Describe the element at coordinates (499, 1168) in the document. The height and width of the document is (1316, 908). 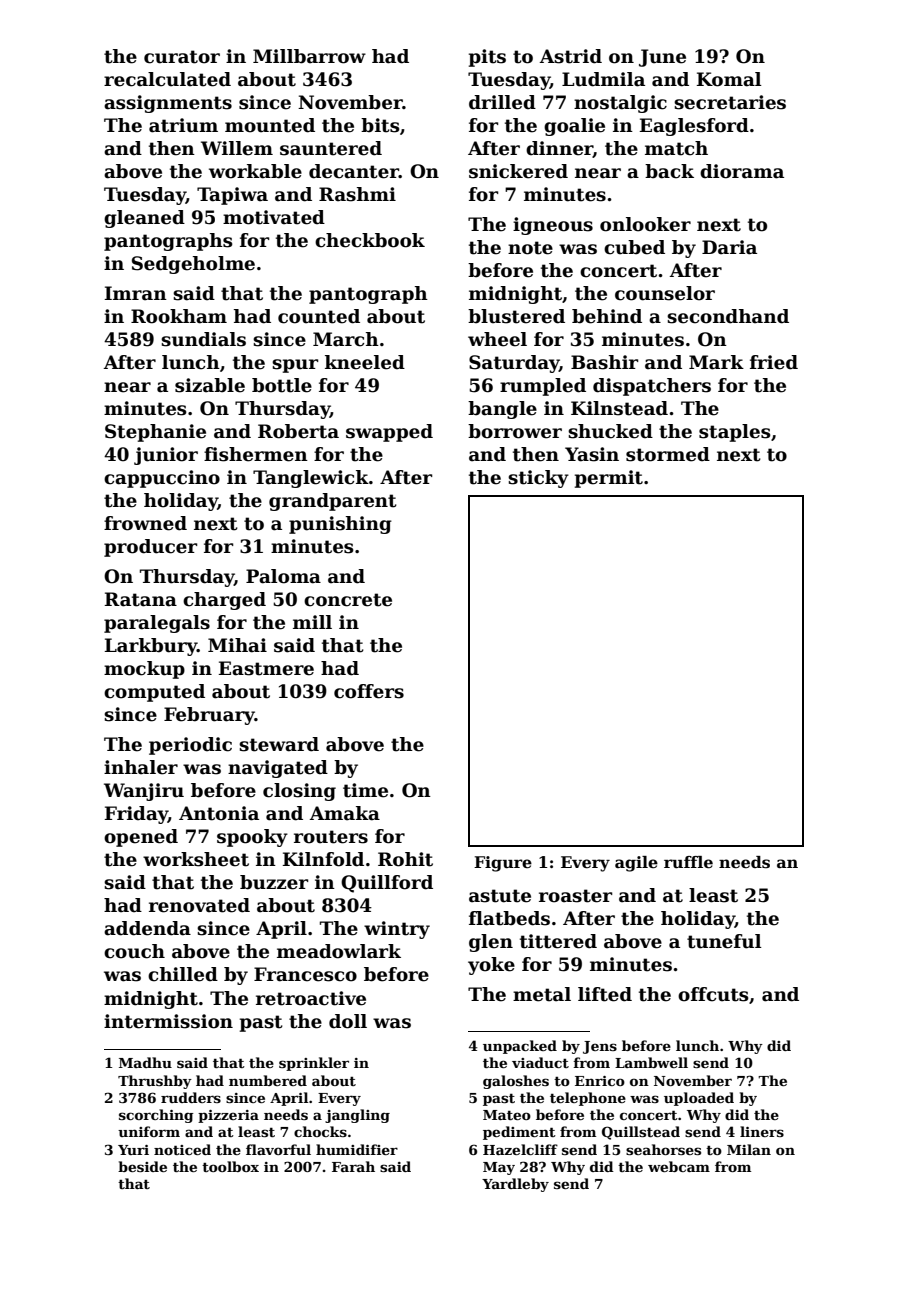
I see `May` at that location.
